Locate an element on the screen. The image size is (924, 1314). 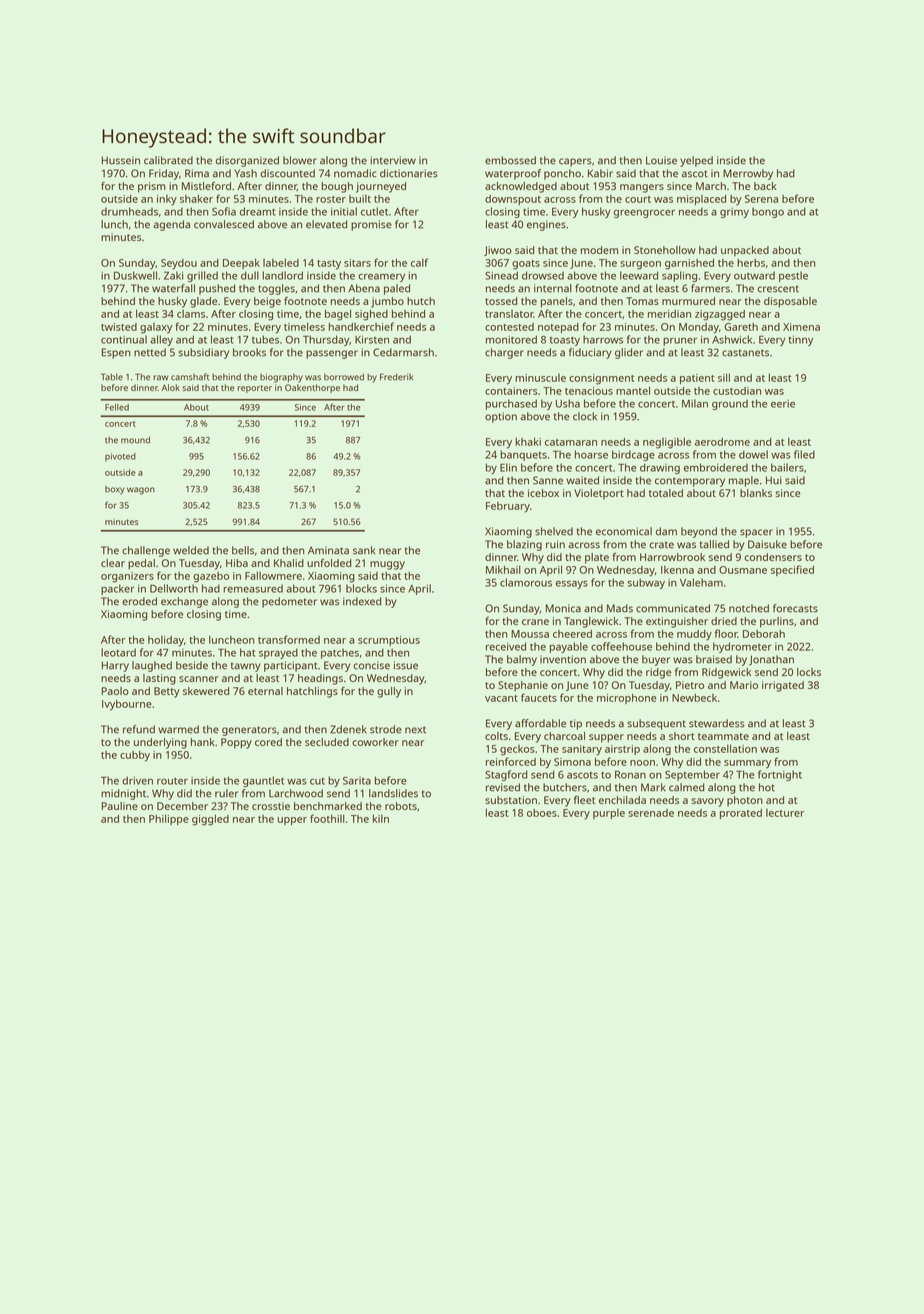
Mikhail is located at coordinates (503, 569).
